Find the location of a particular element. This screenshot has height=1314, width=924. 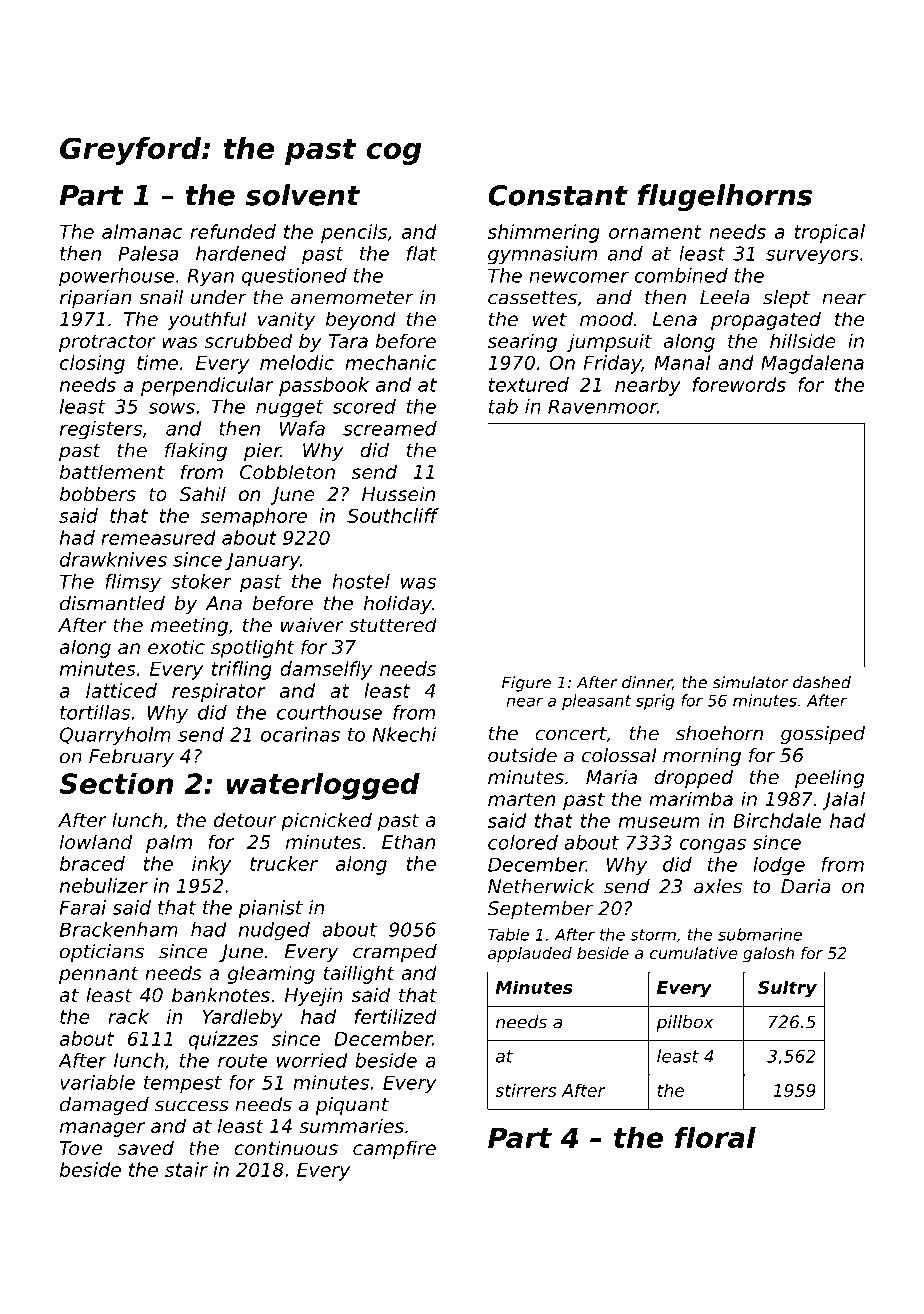

campfire is located at coordinates (394, 1149).
